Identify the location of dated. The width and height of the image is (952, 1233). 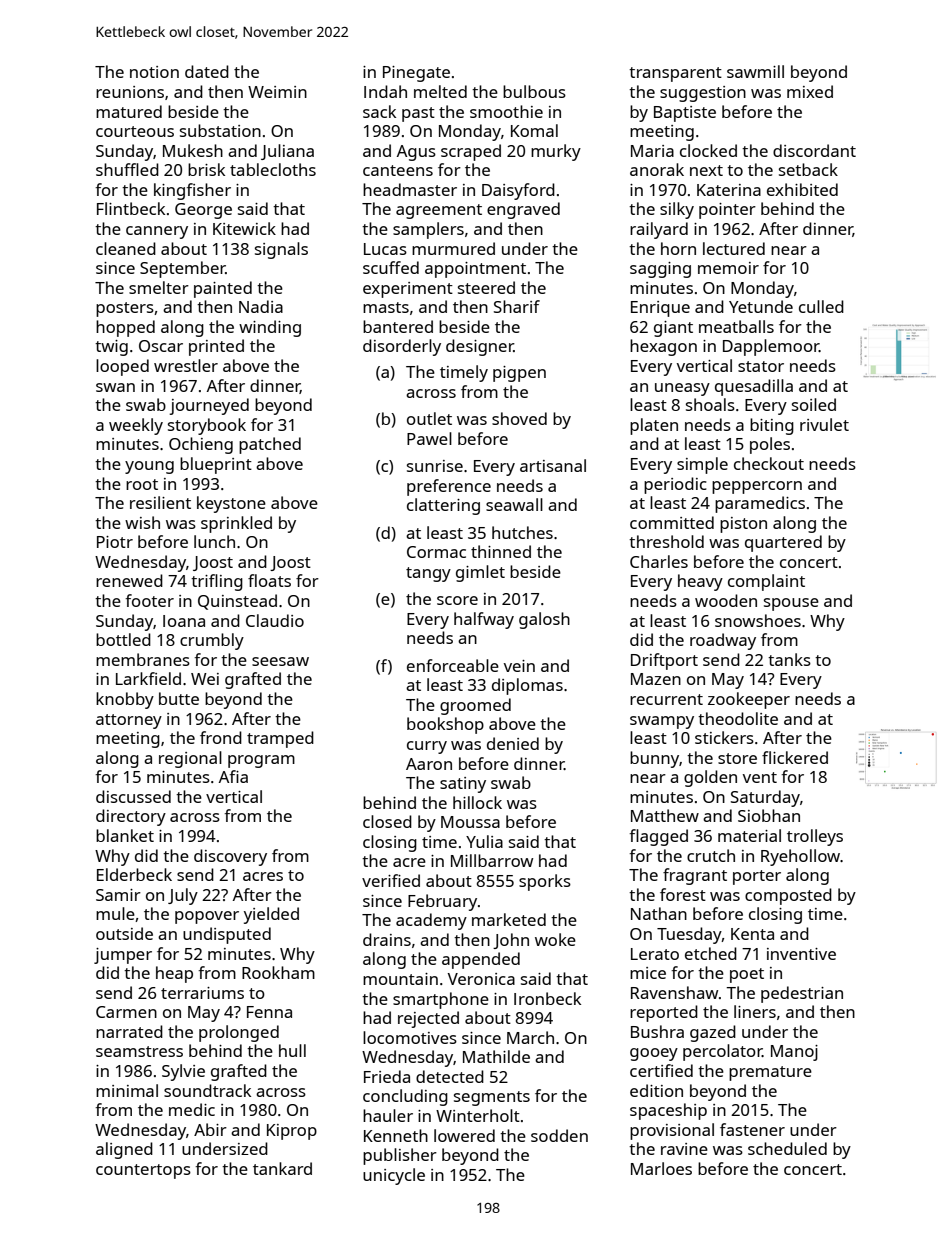
(207, 71).
